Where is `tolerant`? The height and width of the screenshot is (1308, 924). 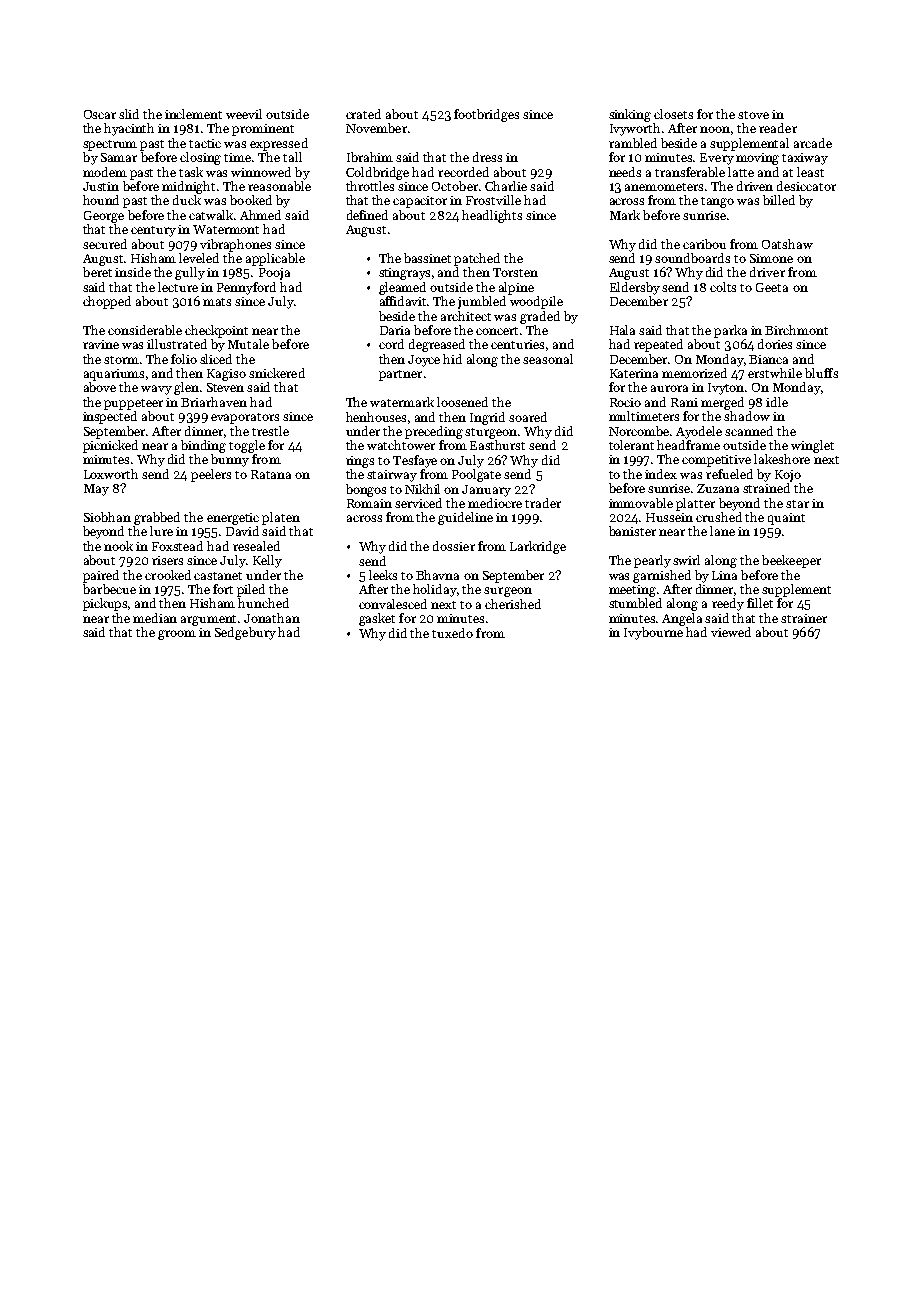
tolerant is located at coordinates (631, 445).
